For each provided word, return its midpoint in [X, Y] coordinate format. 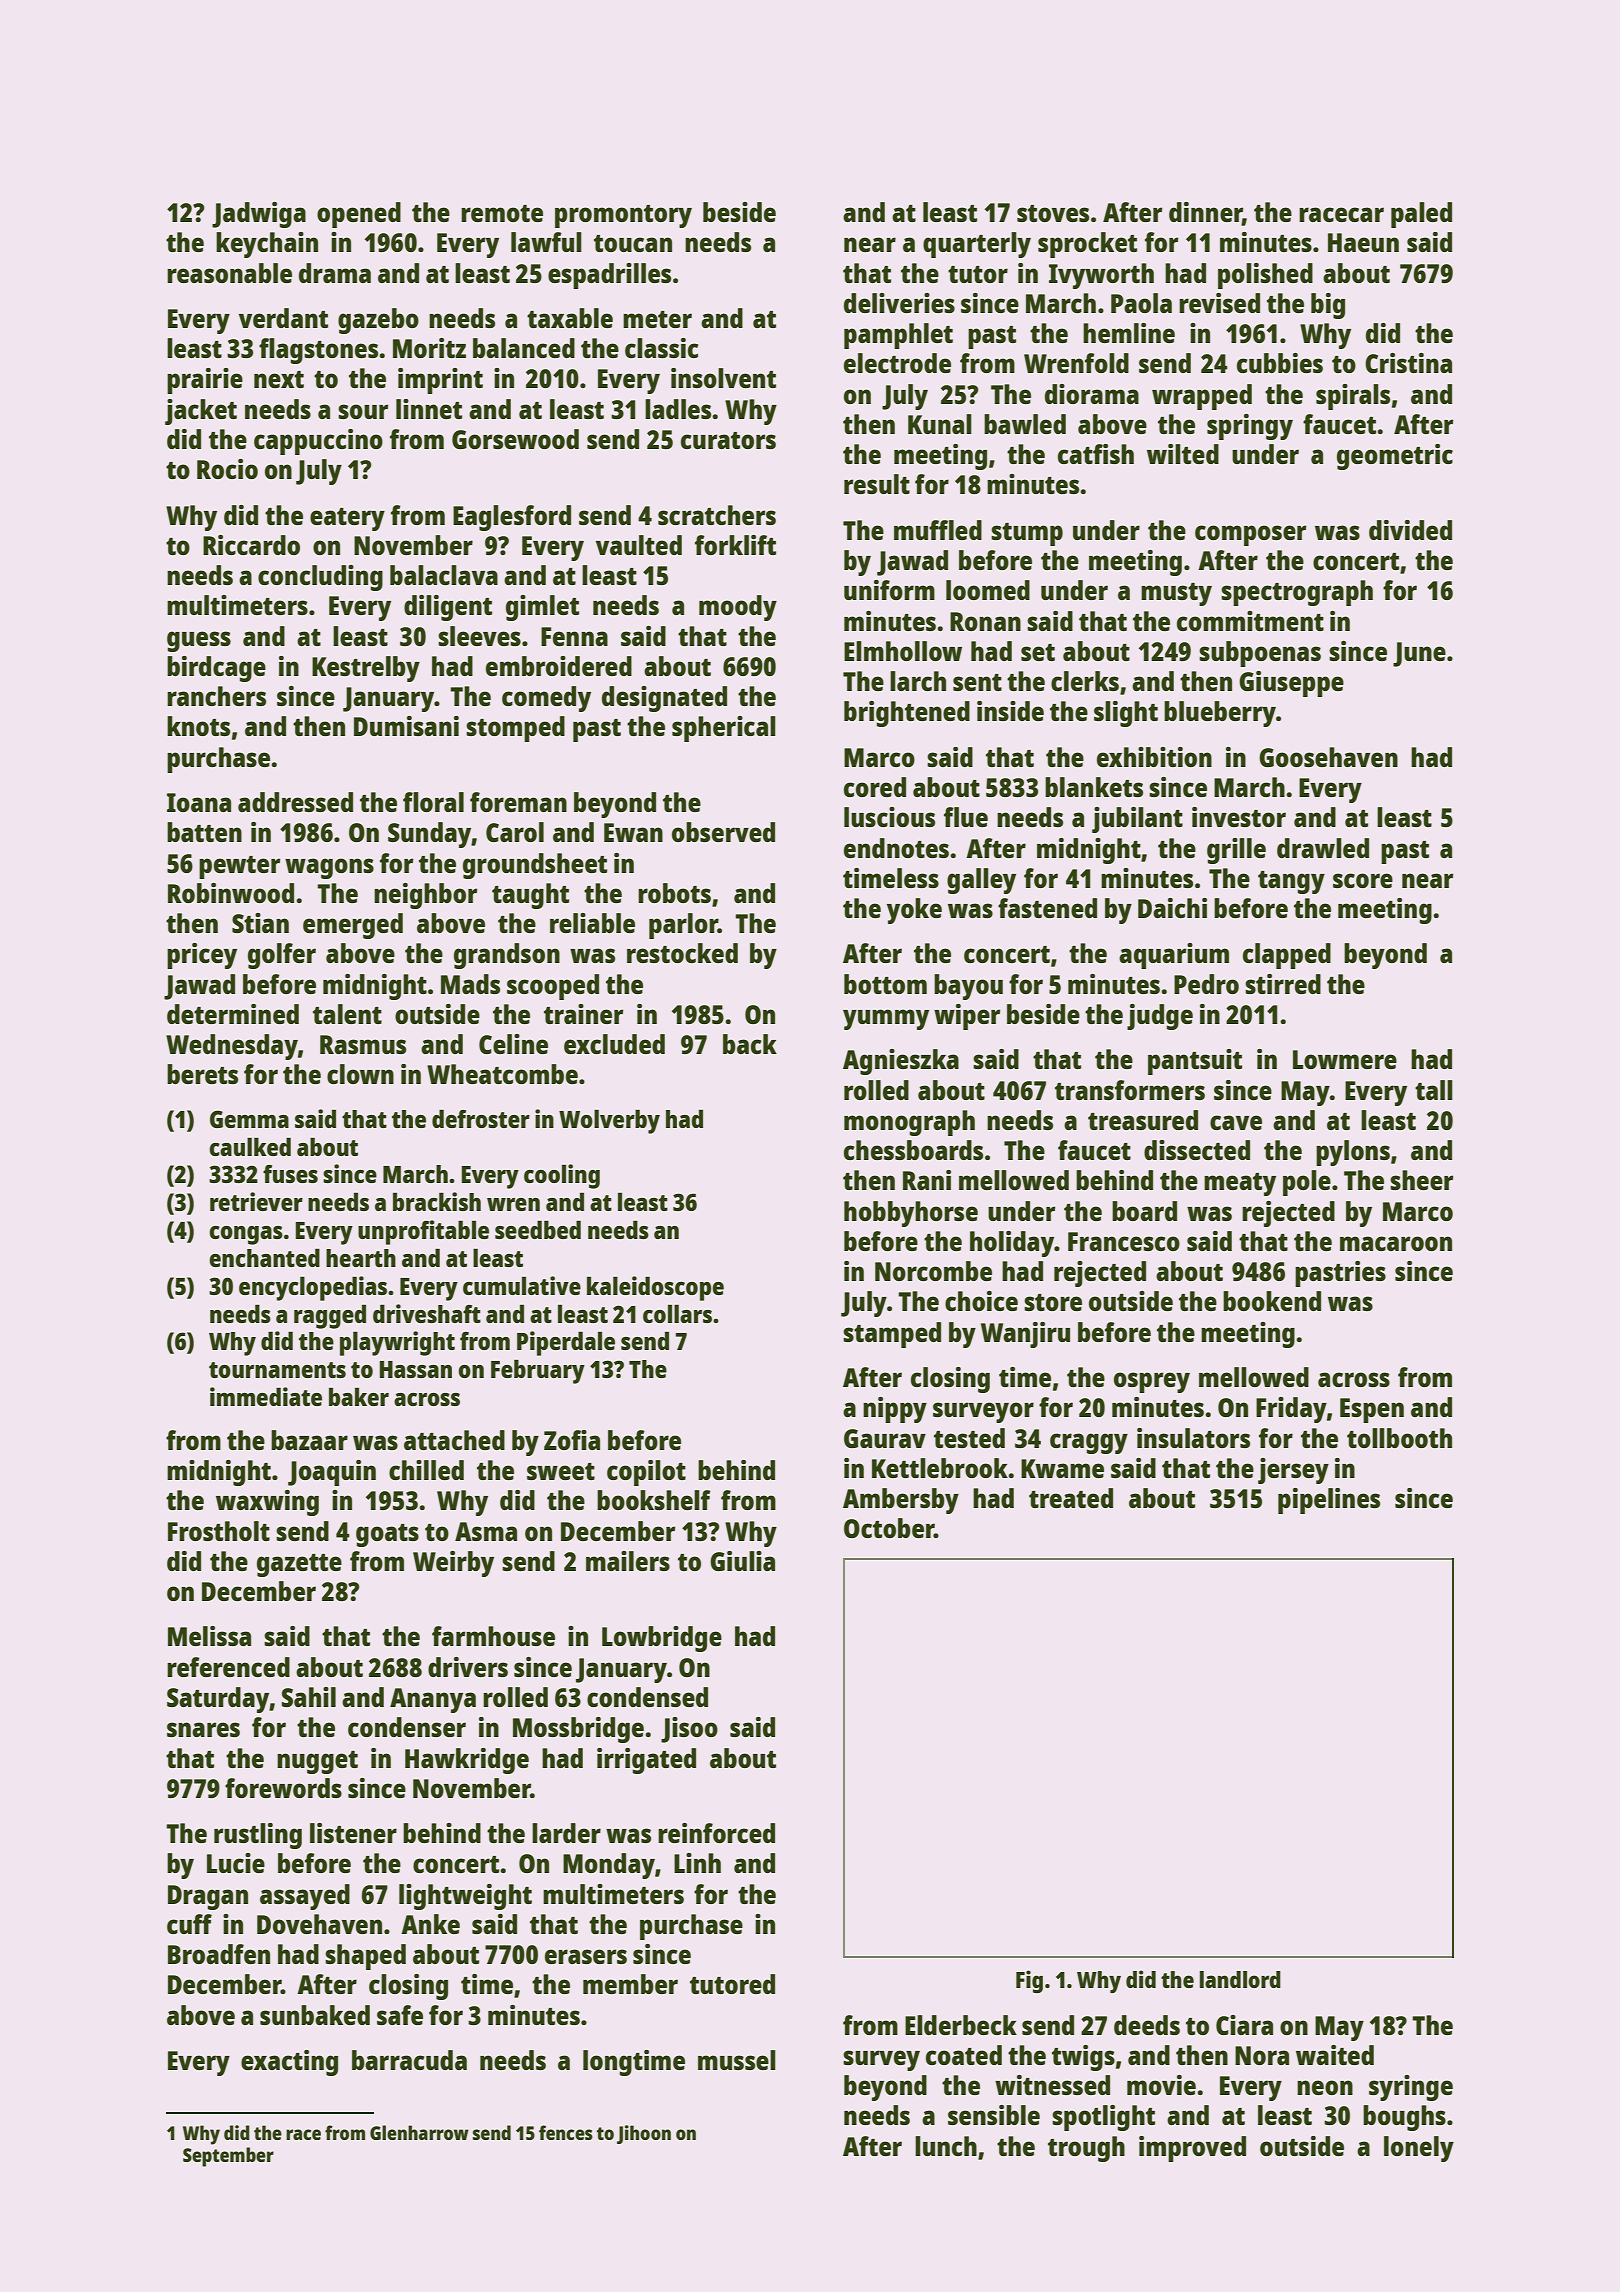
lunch [946, 2146]
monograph [909, 1123]
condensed [647, 1697]
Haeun [1363, 242]
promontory [623, 216]
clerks [1085, 681]
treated [1071, 1498]
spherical [724, 729]
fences [566, 2132]
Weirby [453, 1564]
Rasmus [363, 1044]
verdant [283, 318]
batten [204, 832]
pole [1307, 1183]
